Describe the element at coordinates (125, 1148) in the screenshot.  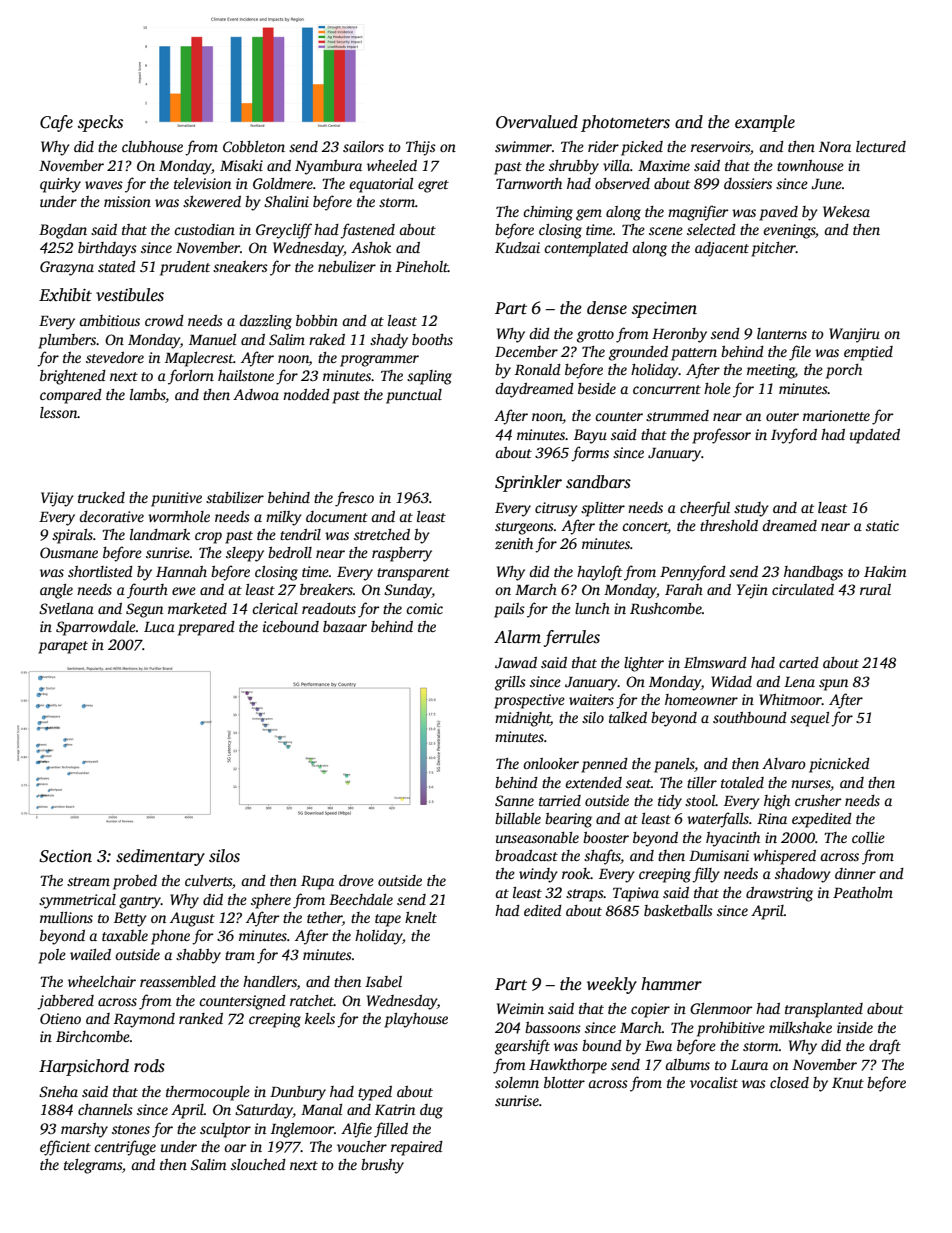
I see `centrifuge` at that location.
